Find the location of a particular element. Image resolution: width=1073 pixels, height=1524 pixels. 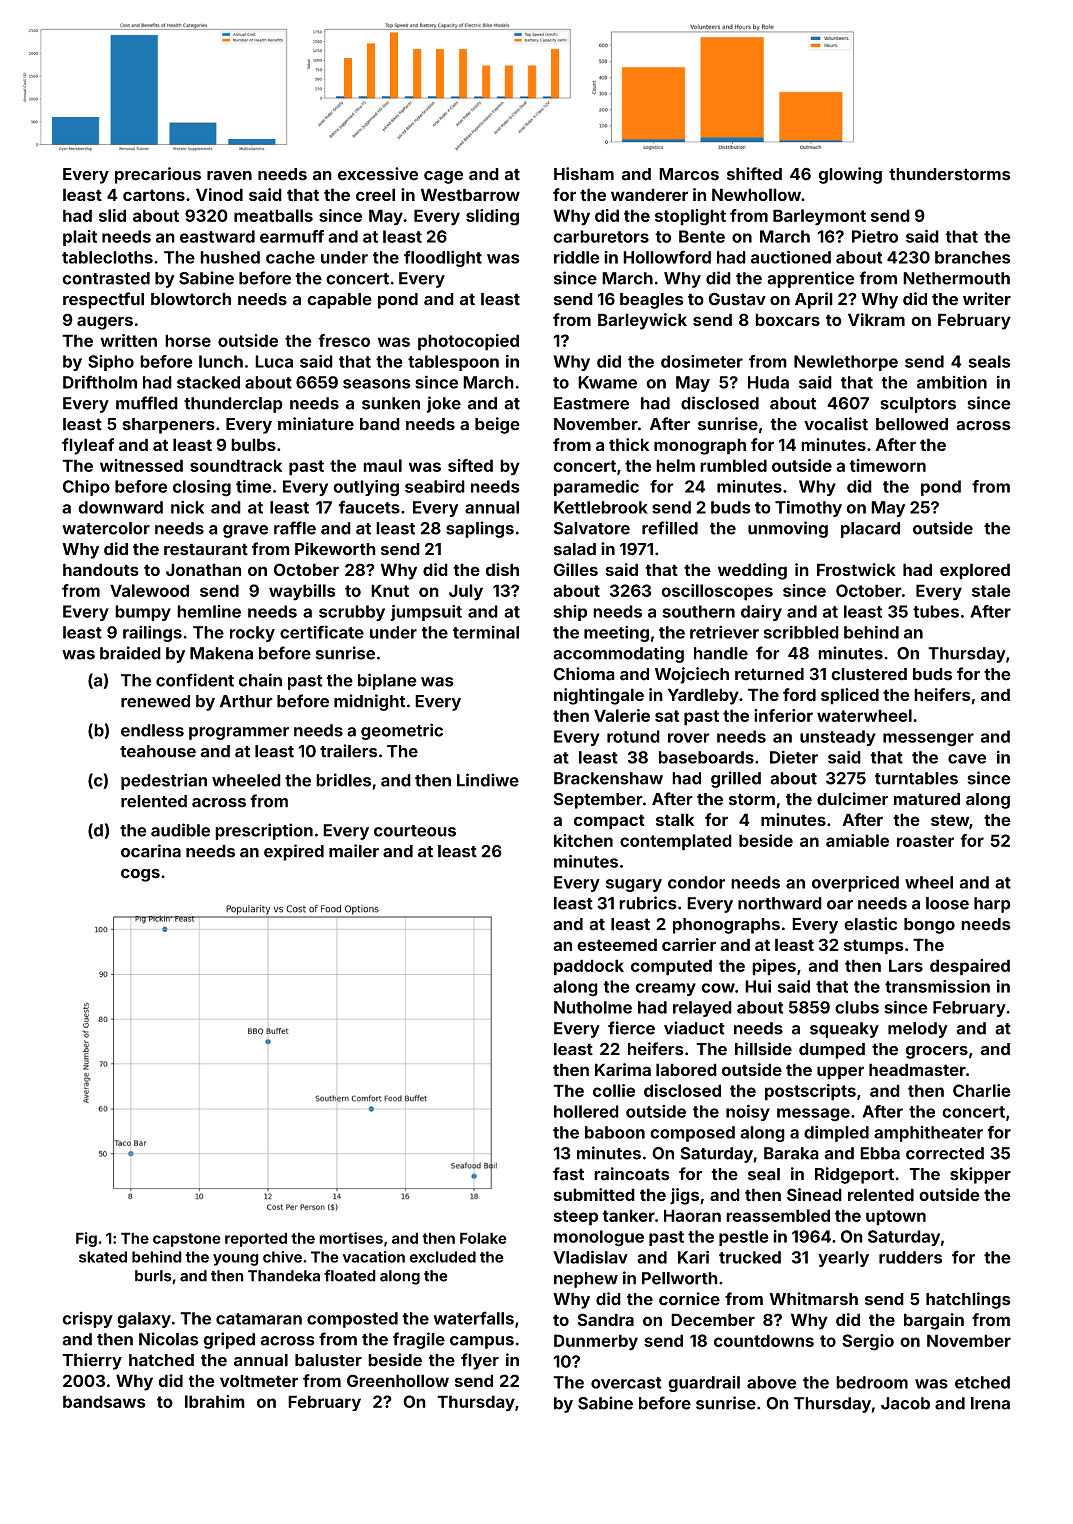

glowing is located at coordinates (850, 175).
